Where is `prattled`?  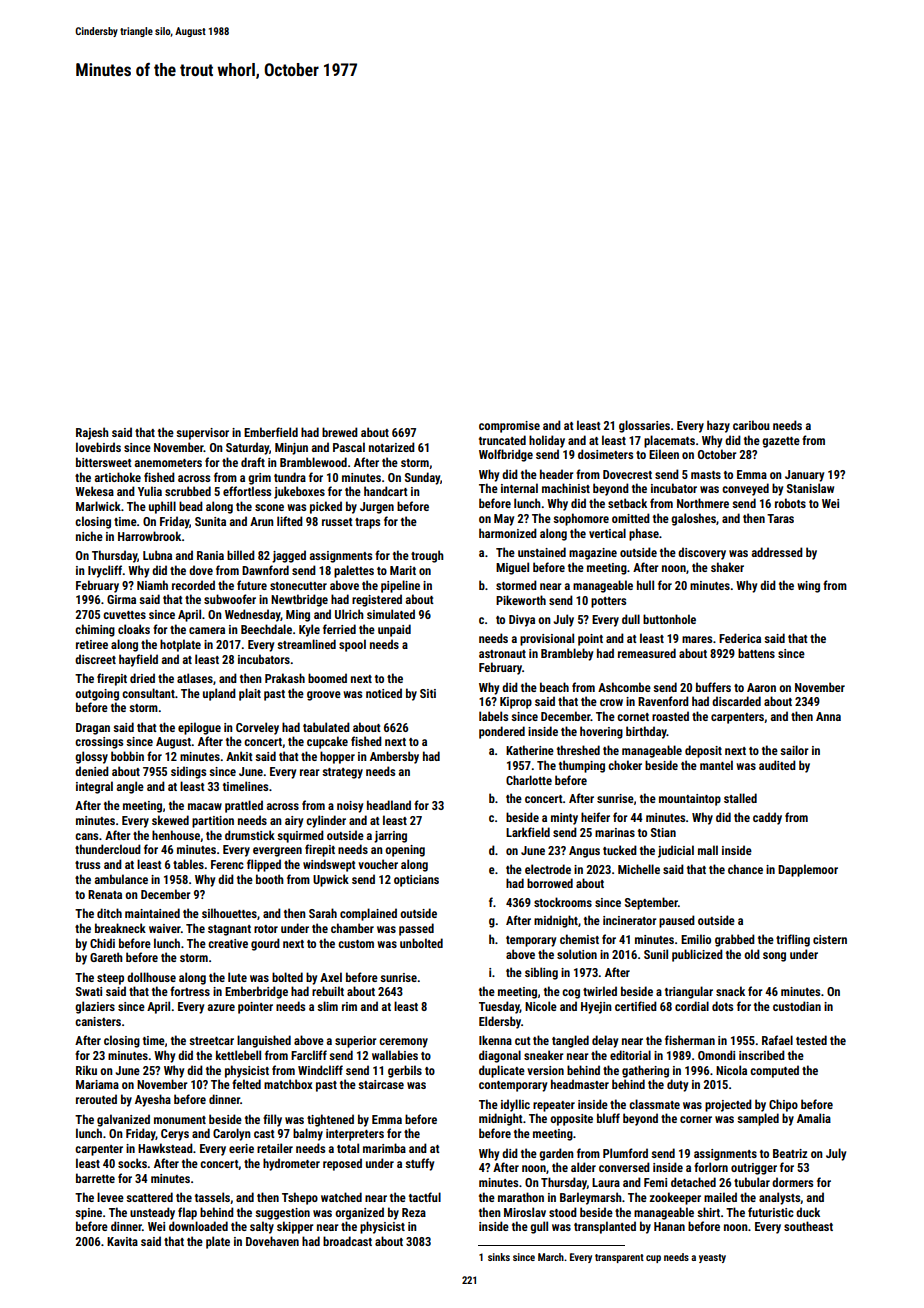 prattled is located at coordinates (244, 806).
